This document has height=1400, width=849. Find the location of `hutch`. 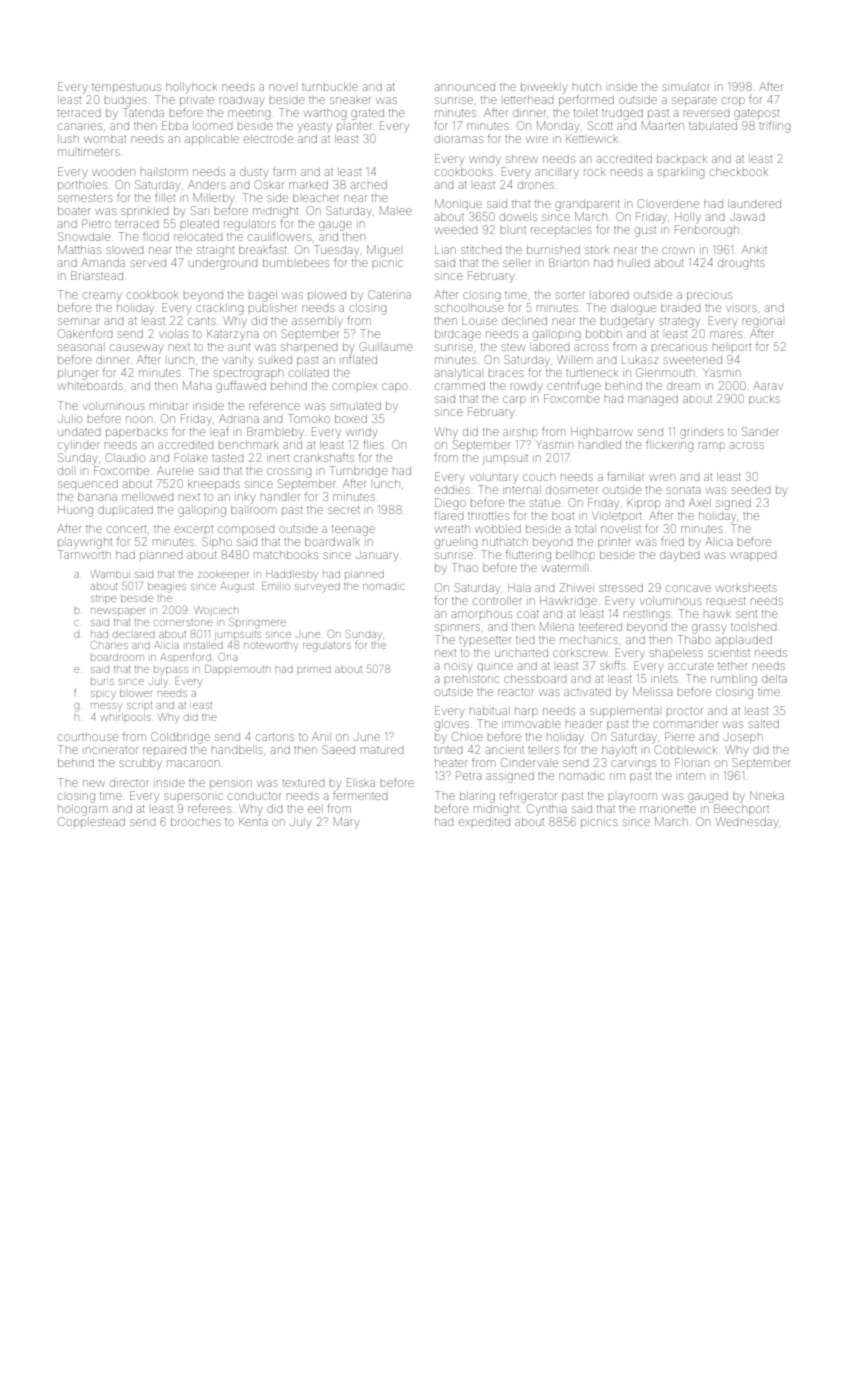

hutch is located at coordinates (587, 87).
